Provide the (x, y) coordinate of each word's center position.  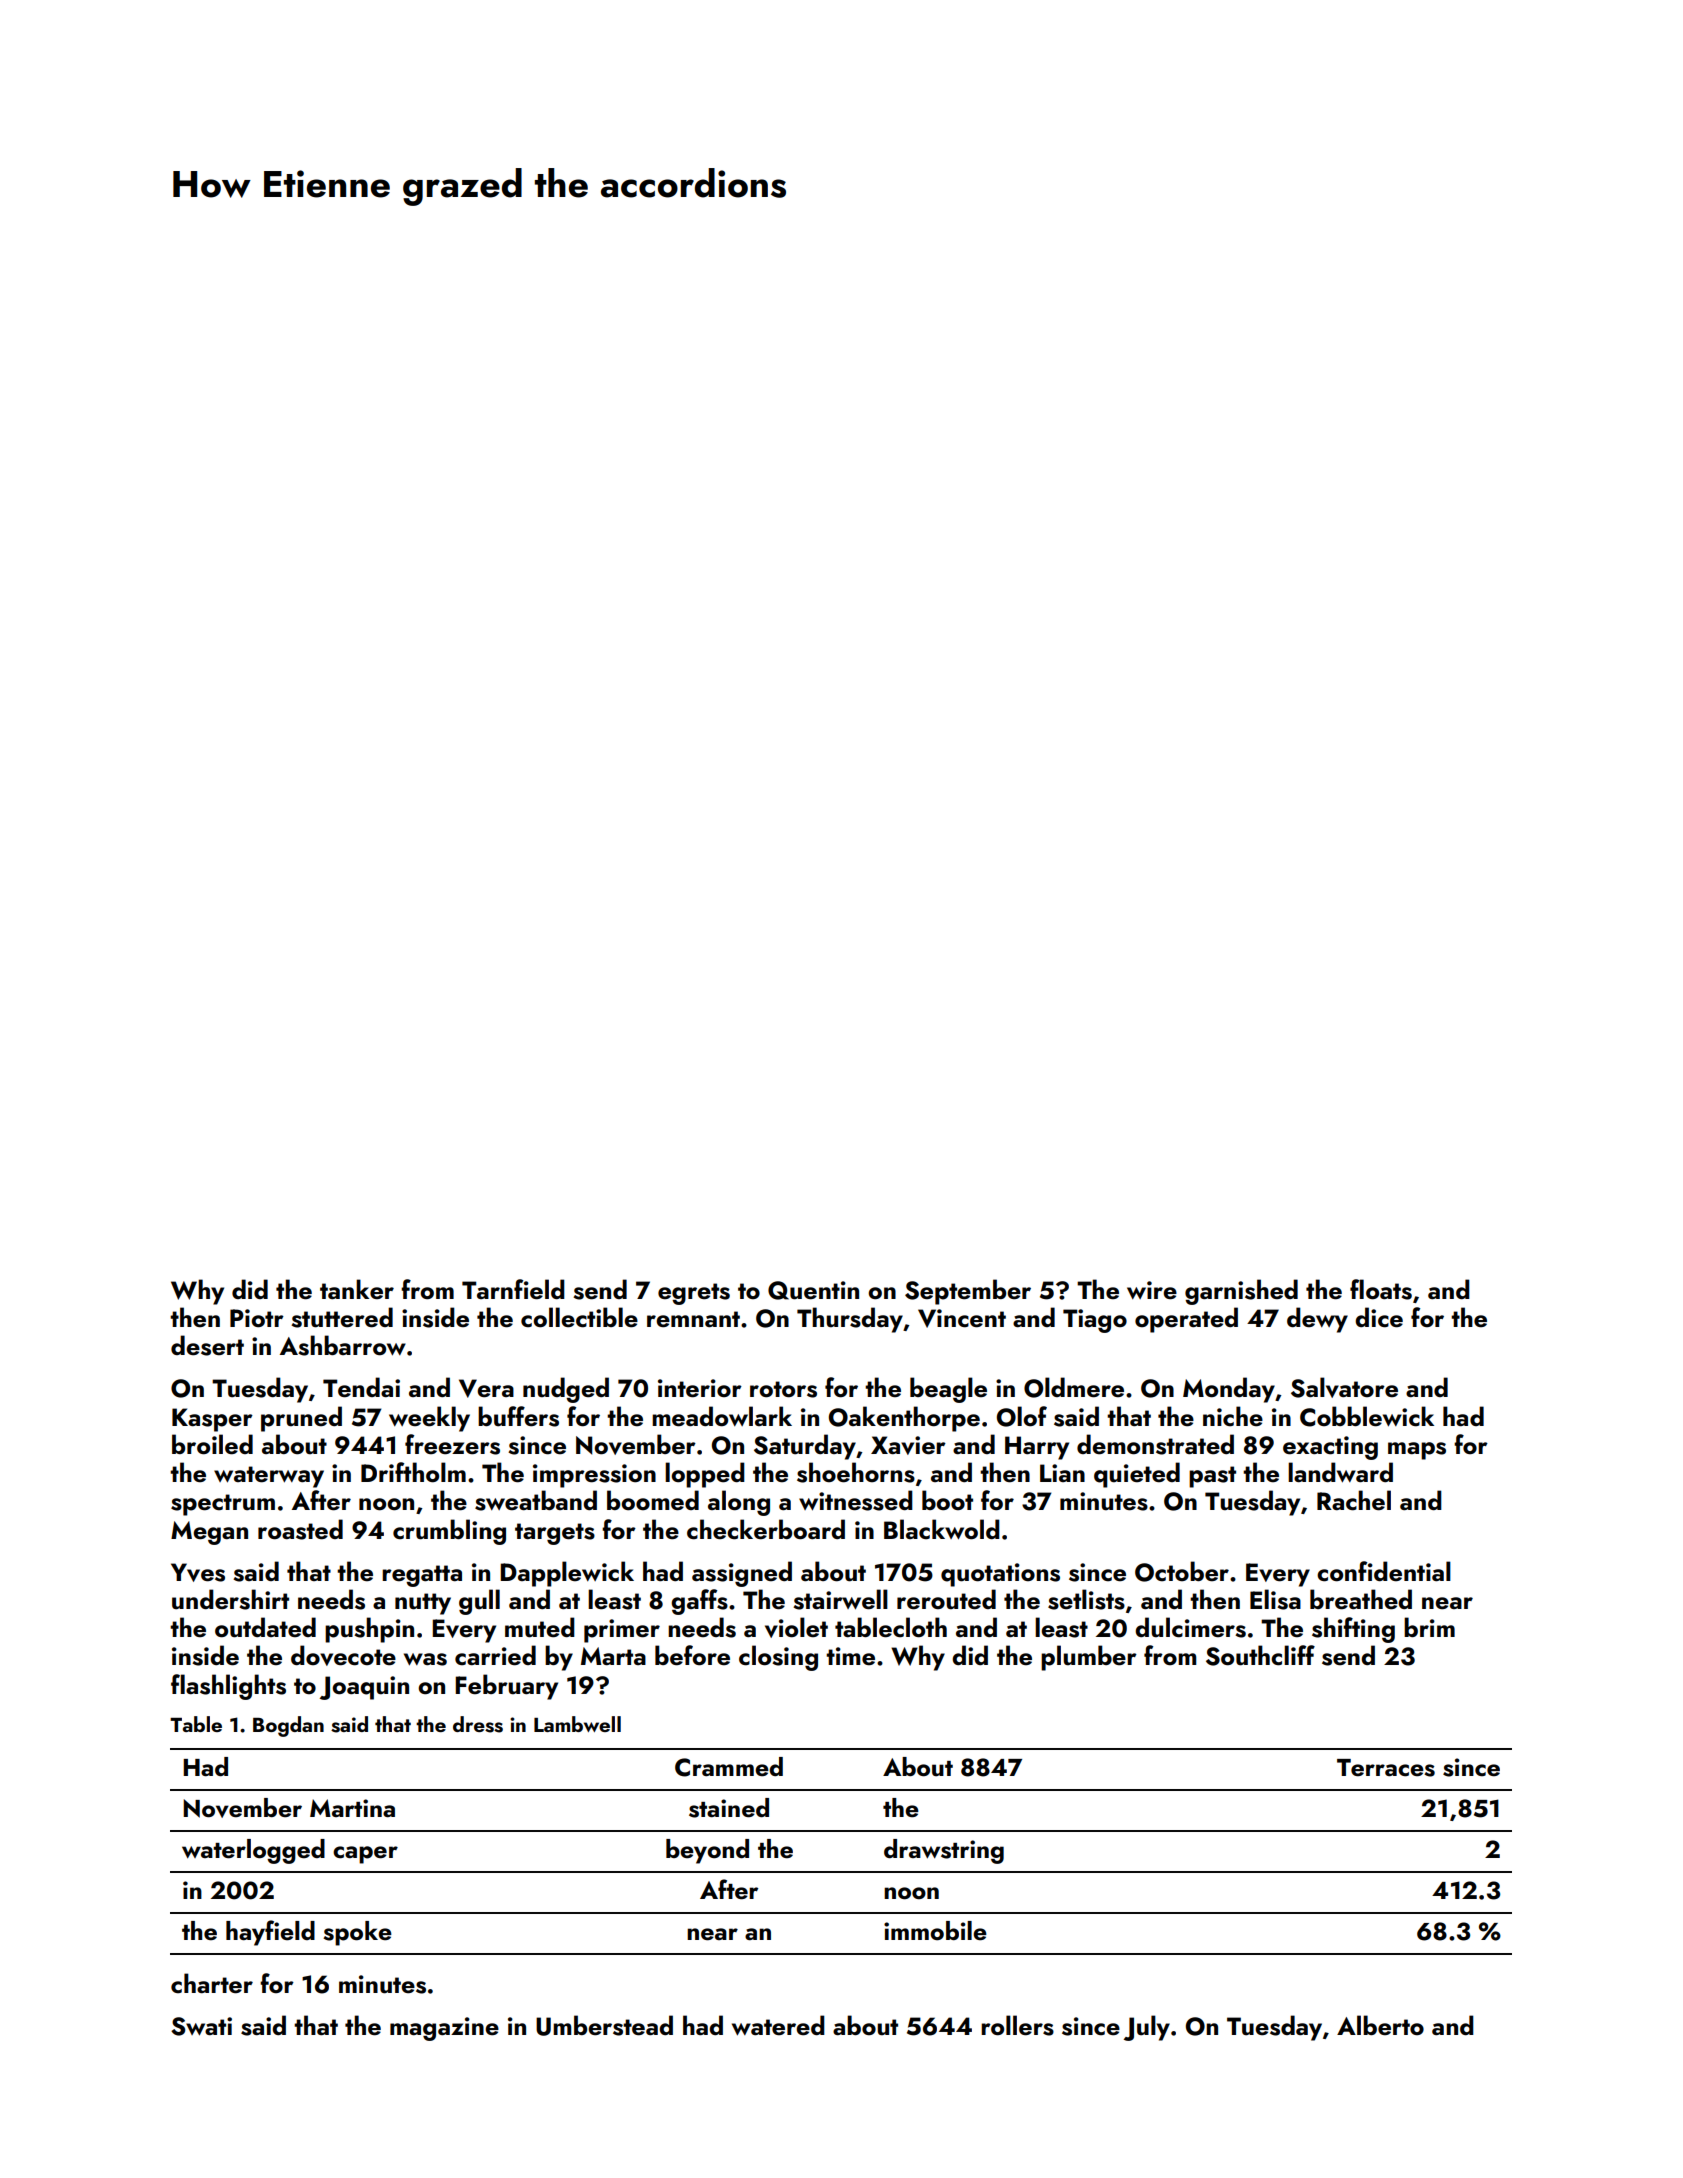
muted (540, 1627)
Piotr (257, 1318)
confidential (1384, 1571)
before (692, 1655)
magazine (444, 2029)
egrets (694, 1294)
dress (478, 1724)
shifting (1353, 1630)
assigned (742, 1574)
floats (1381, 1289)
